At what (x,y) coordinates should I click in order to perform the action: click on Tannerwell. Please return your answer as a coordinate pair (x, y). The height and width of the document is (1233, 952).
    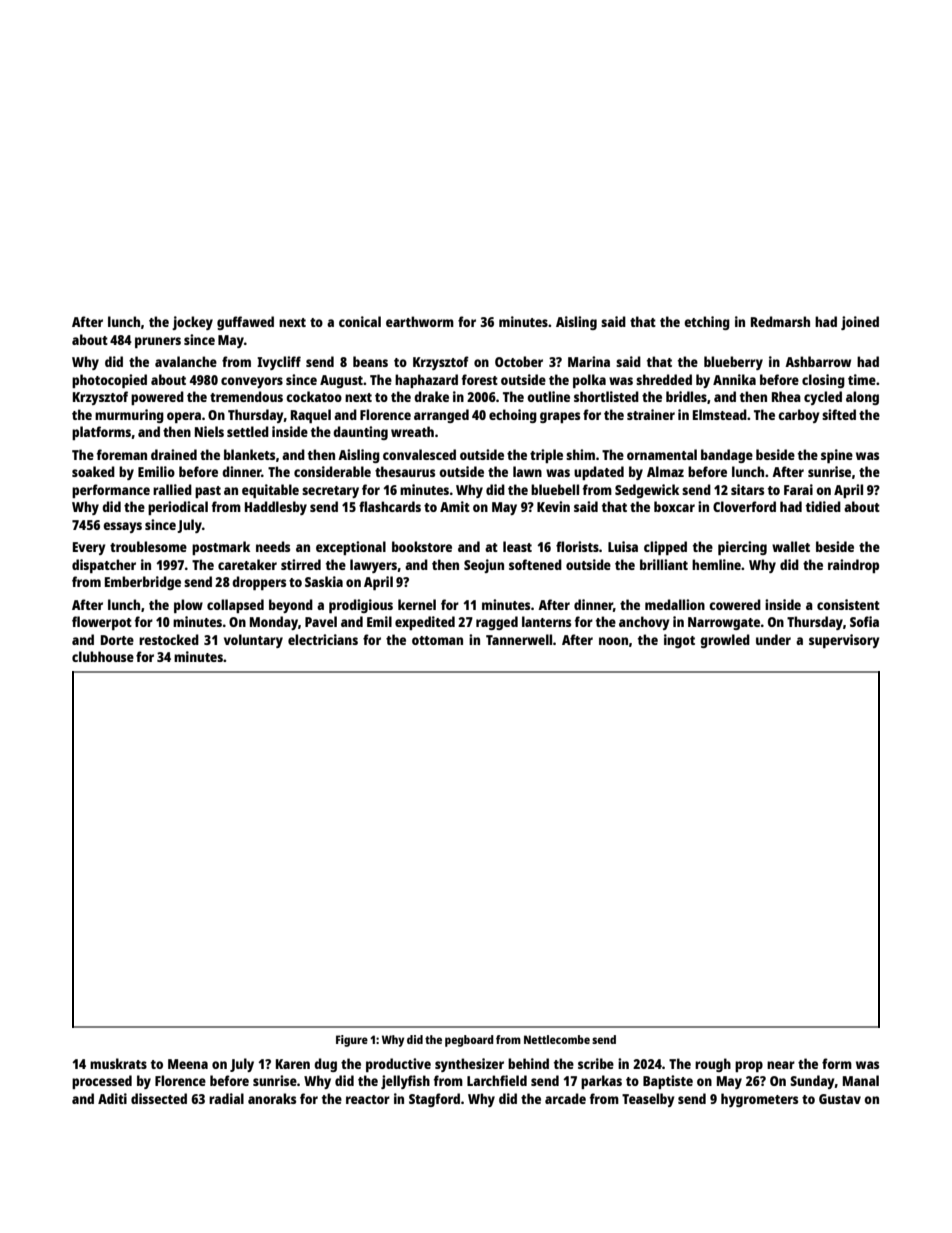
    Looking at the image, I should click on (519, 639).
